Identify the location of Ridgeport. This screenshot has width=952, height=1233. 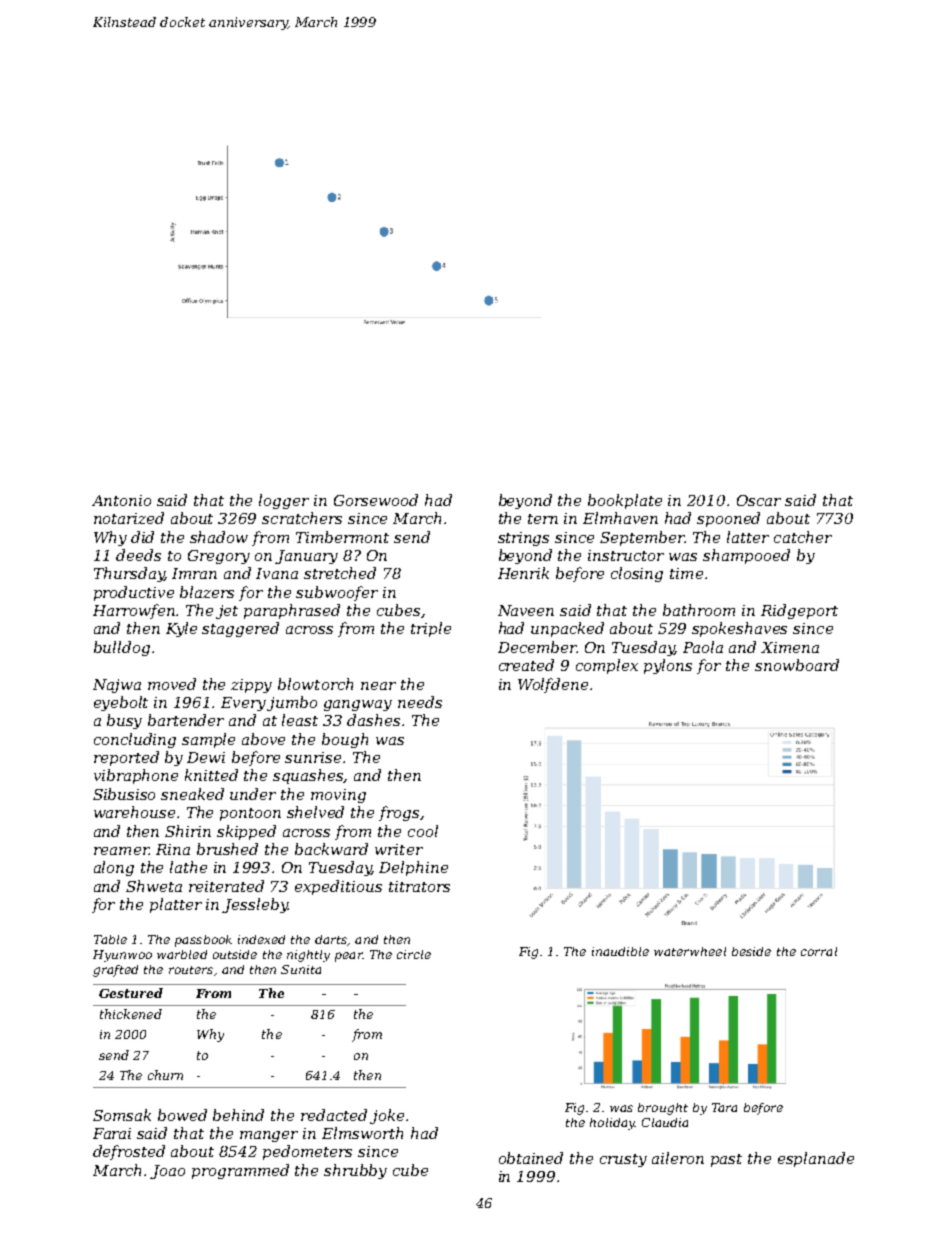
(799, 611).
